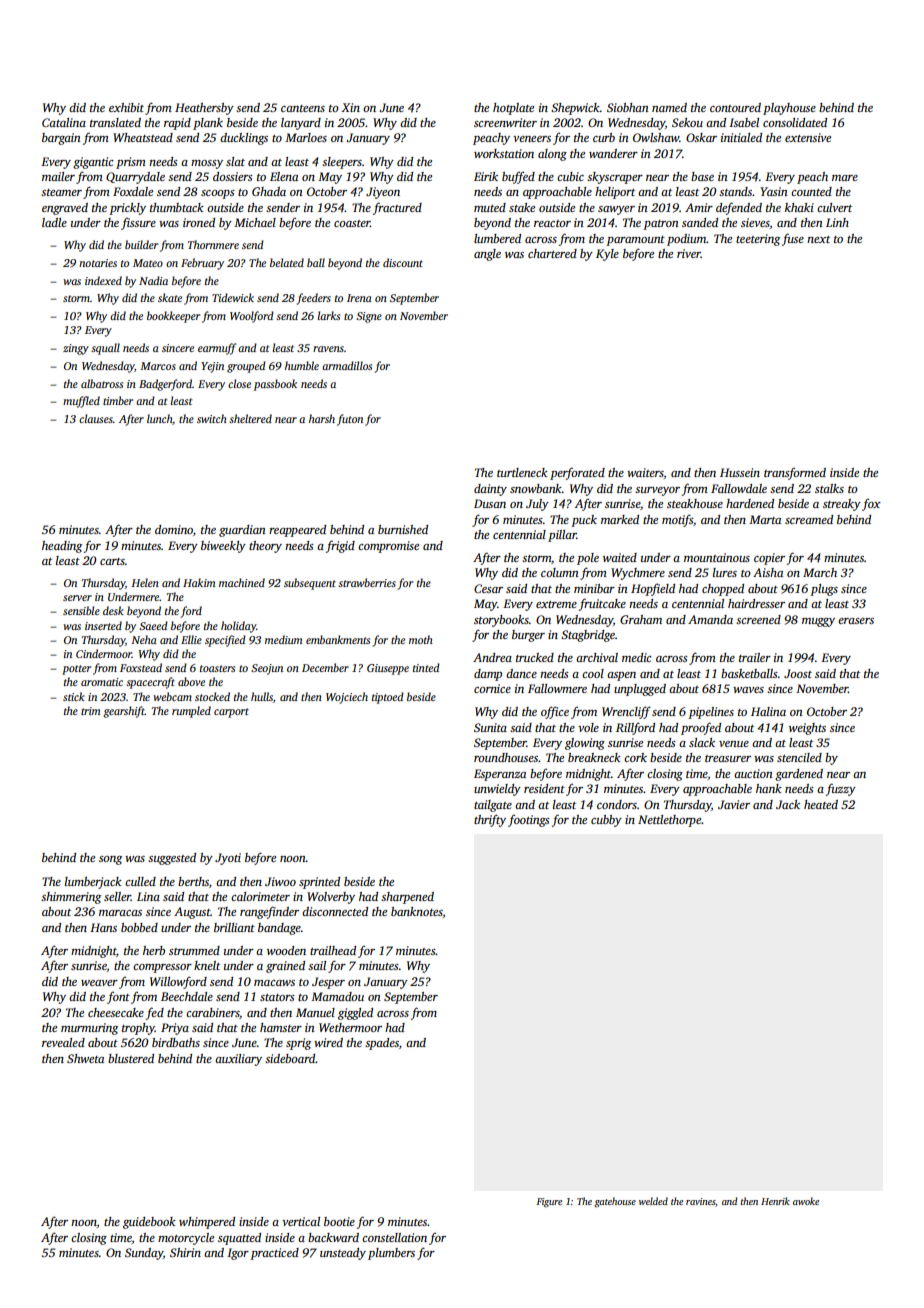 This document has width=924, height=1308. What do you see at coordinates (81, 610) in the document?
I see `sensible` at bounding box center [81, 610].
